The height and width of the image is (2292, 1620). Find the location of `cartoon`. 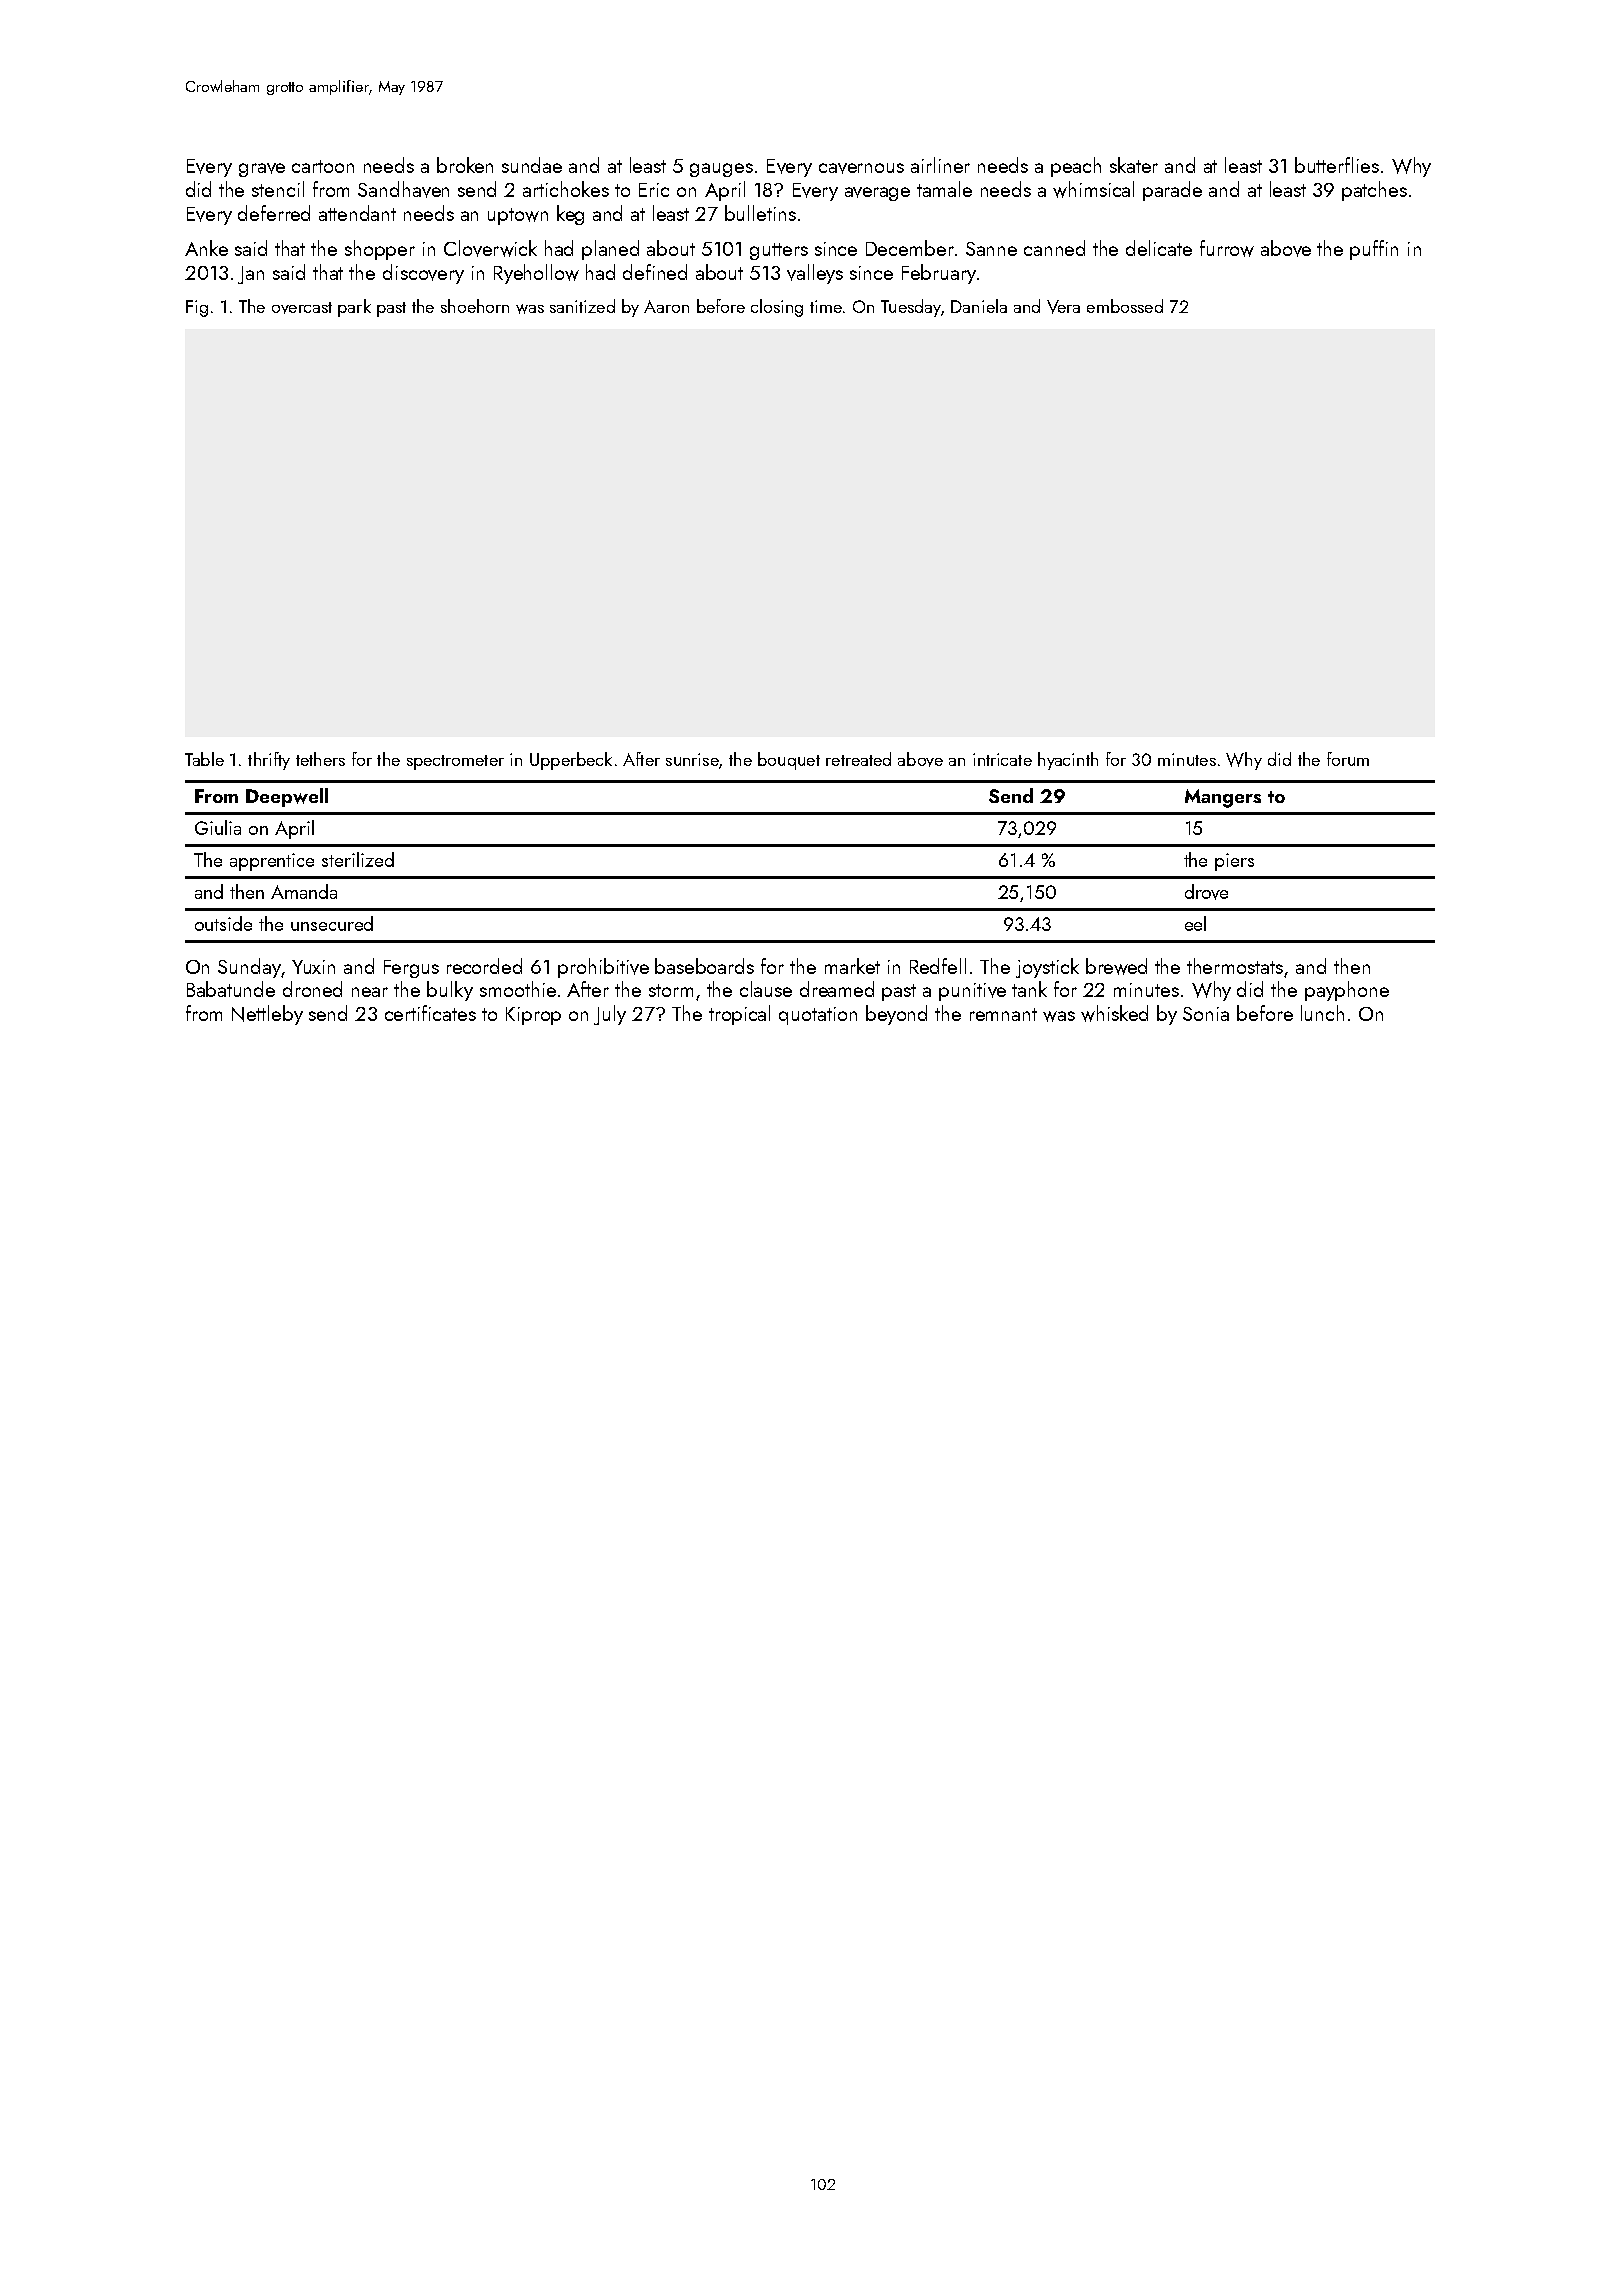

cartoon is located at coordinates (323, 166).
